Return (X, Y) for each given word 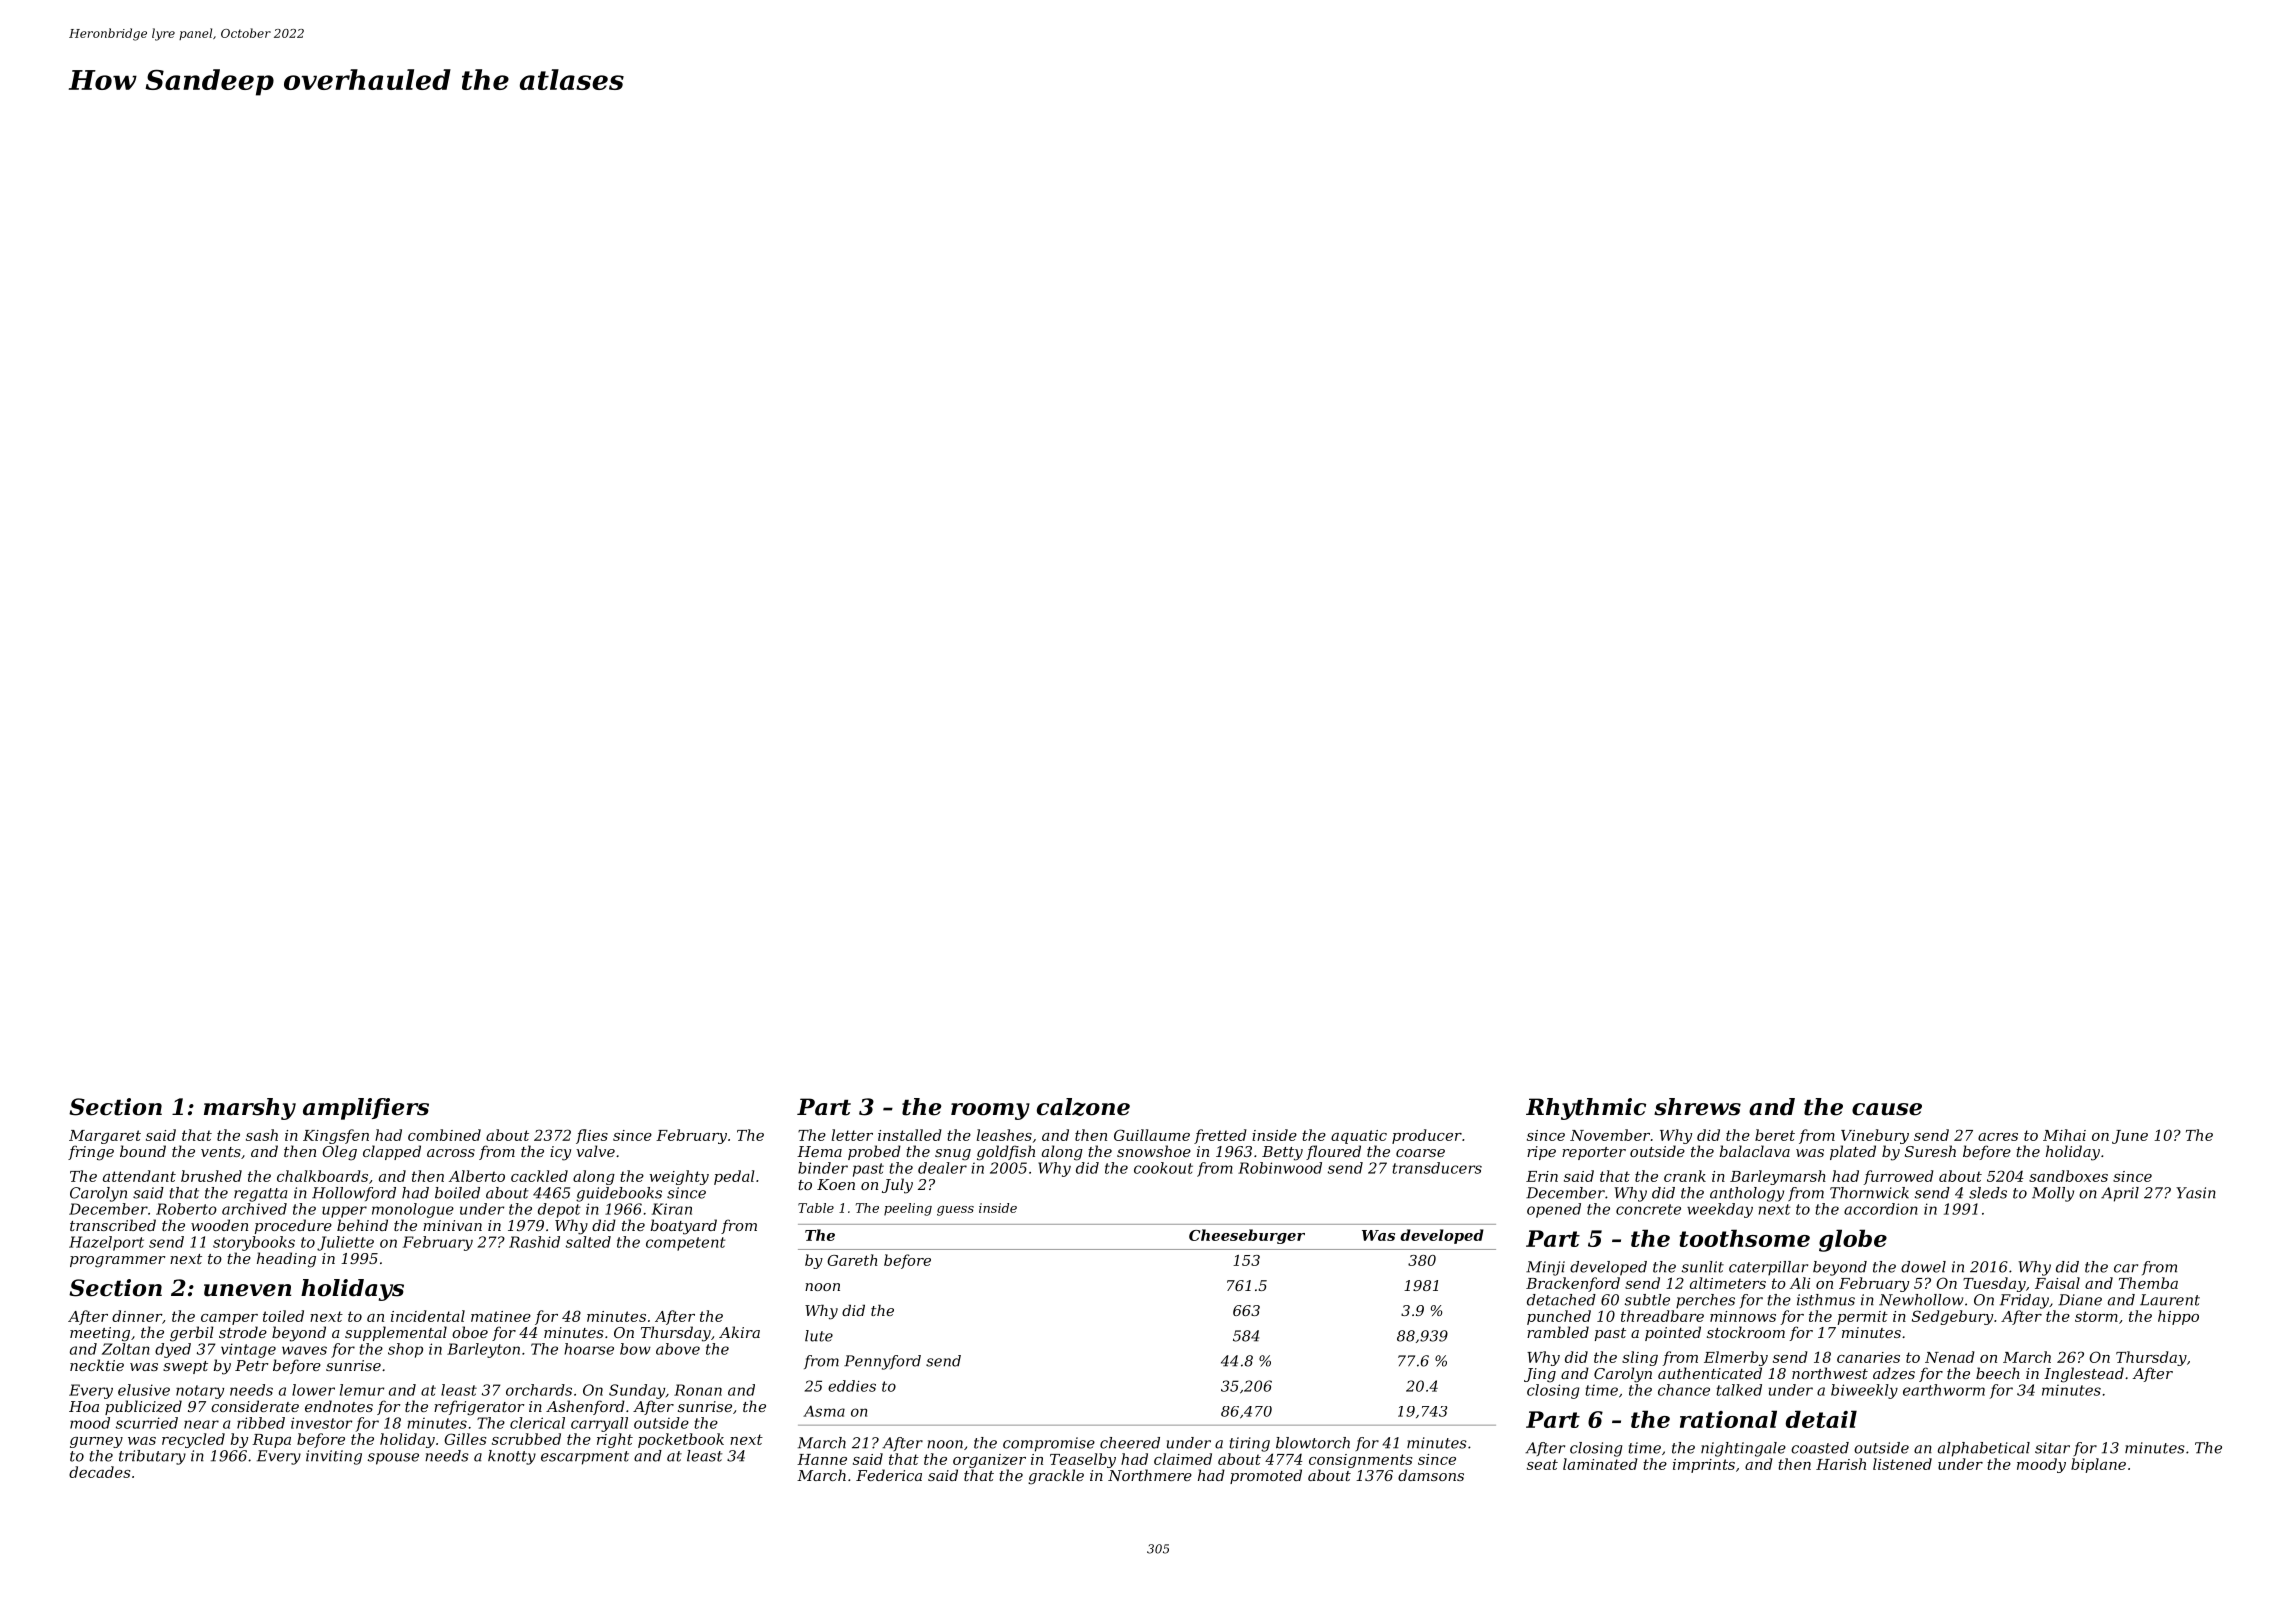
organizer (989, 1461)
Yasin (2196, 1193)
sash (262, 1135)
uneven (247, 1290)
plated (1853, 1152)
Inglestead (2084, 1375)
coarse (1420, 1153)
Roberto (186, 1209)
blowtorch (1313, 1443)
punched (1559, 1317)
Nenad (1950, 1357)
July (897, 1186)
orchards (539, 1390)
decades (99, 1472)
